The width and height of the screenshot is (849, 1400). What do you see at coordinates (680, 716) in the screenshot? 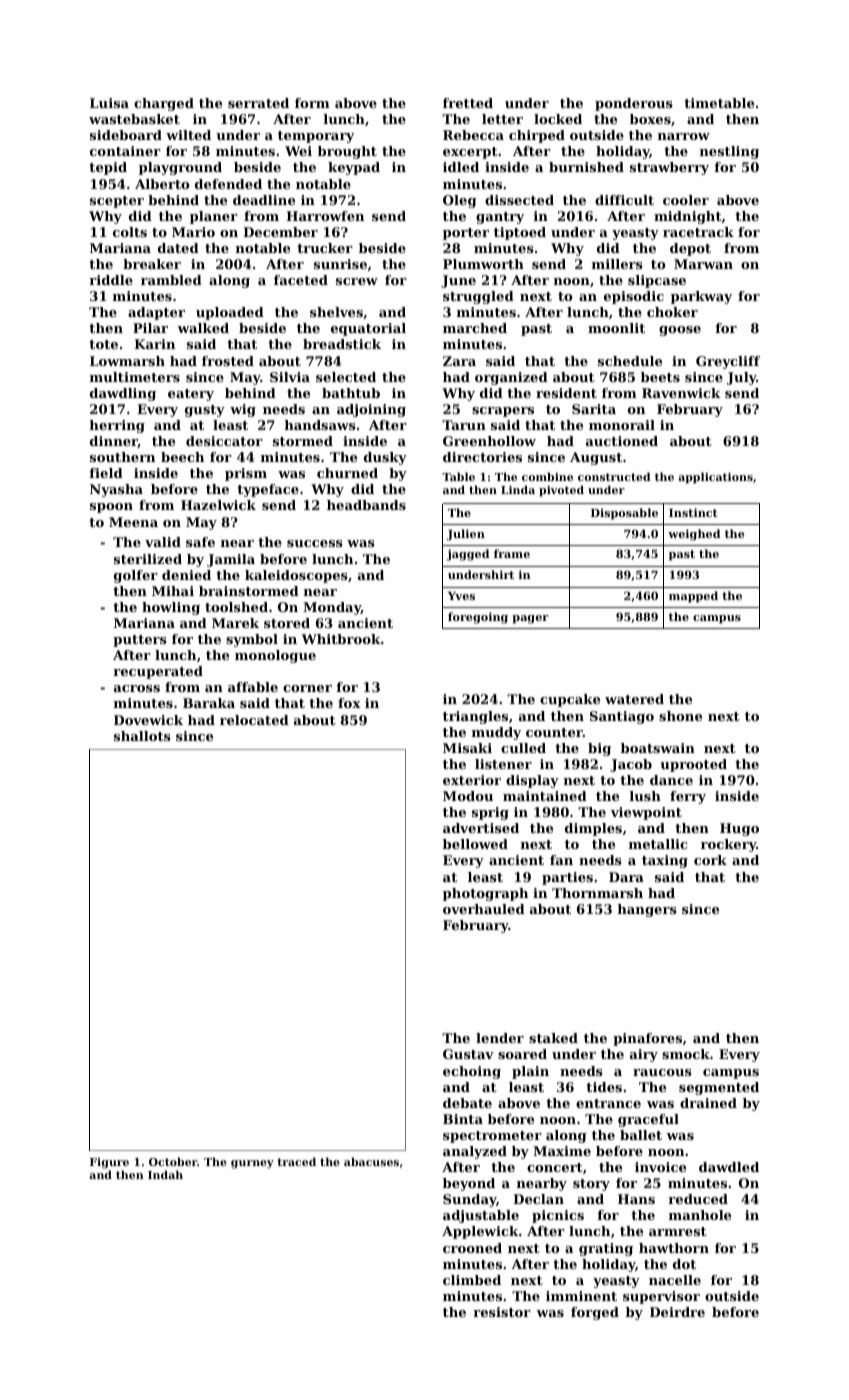
I see `shone` at bounding box center [680, 716].
